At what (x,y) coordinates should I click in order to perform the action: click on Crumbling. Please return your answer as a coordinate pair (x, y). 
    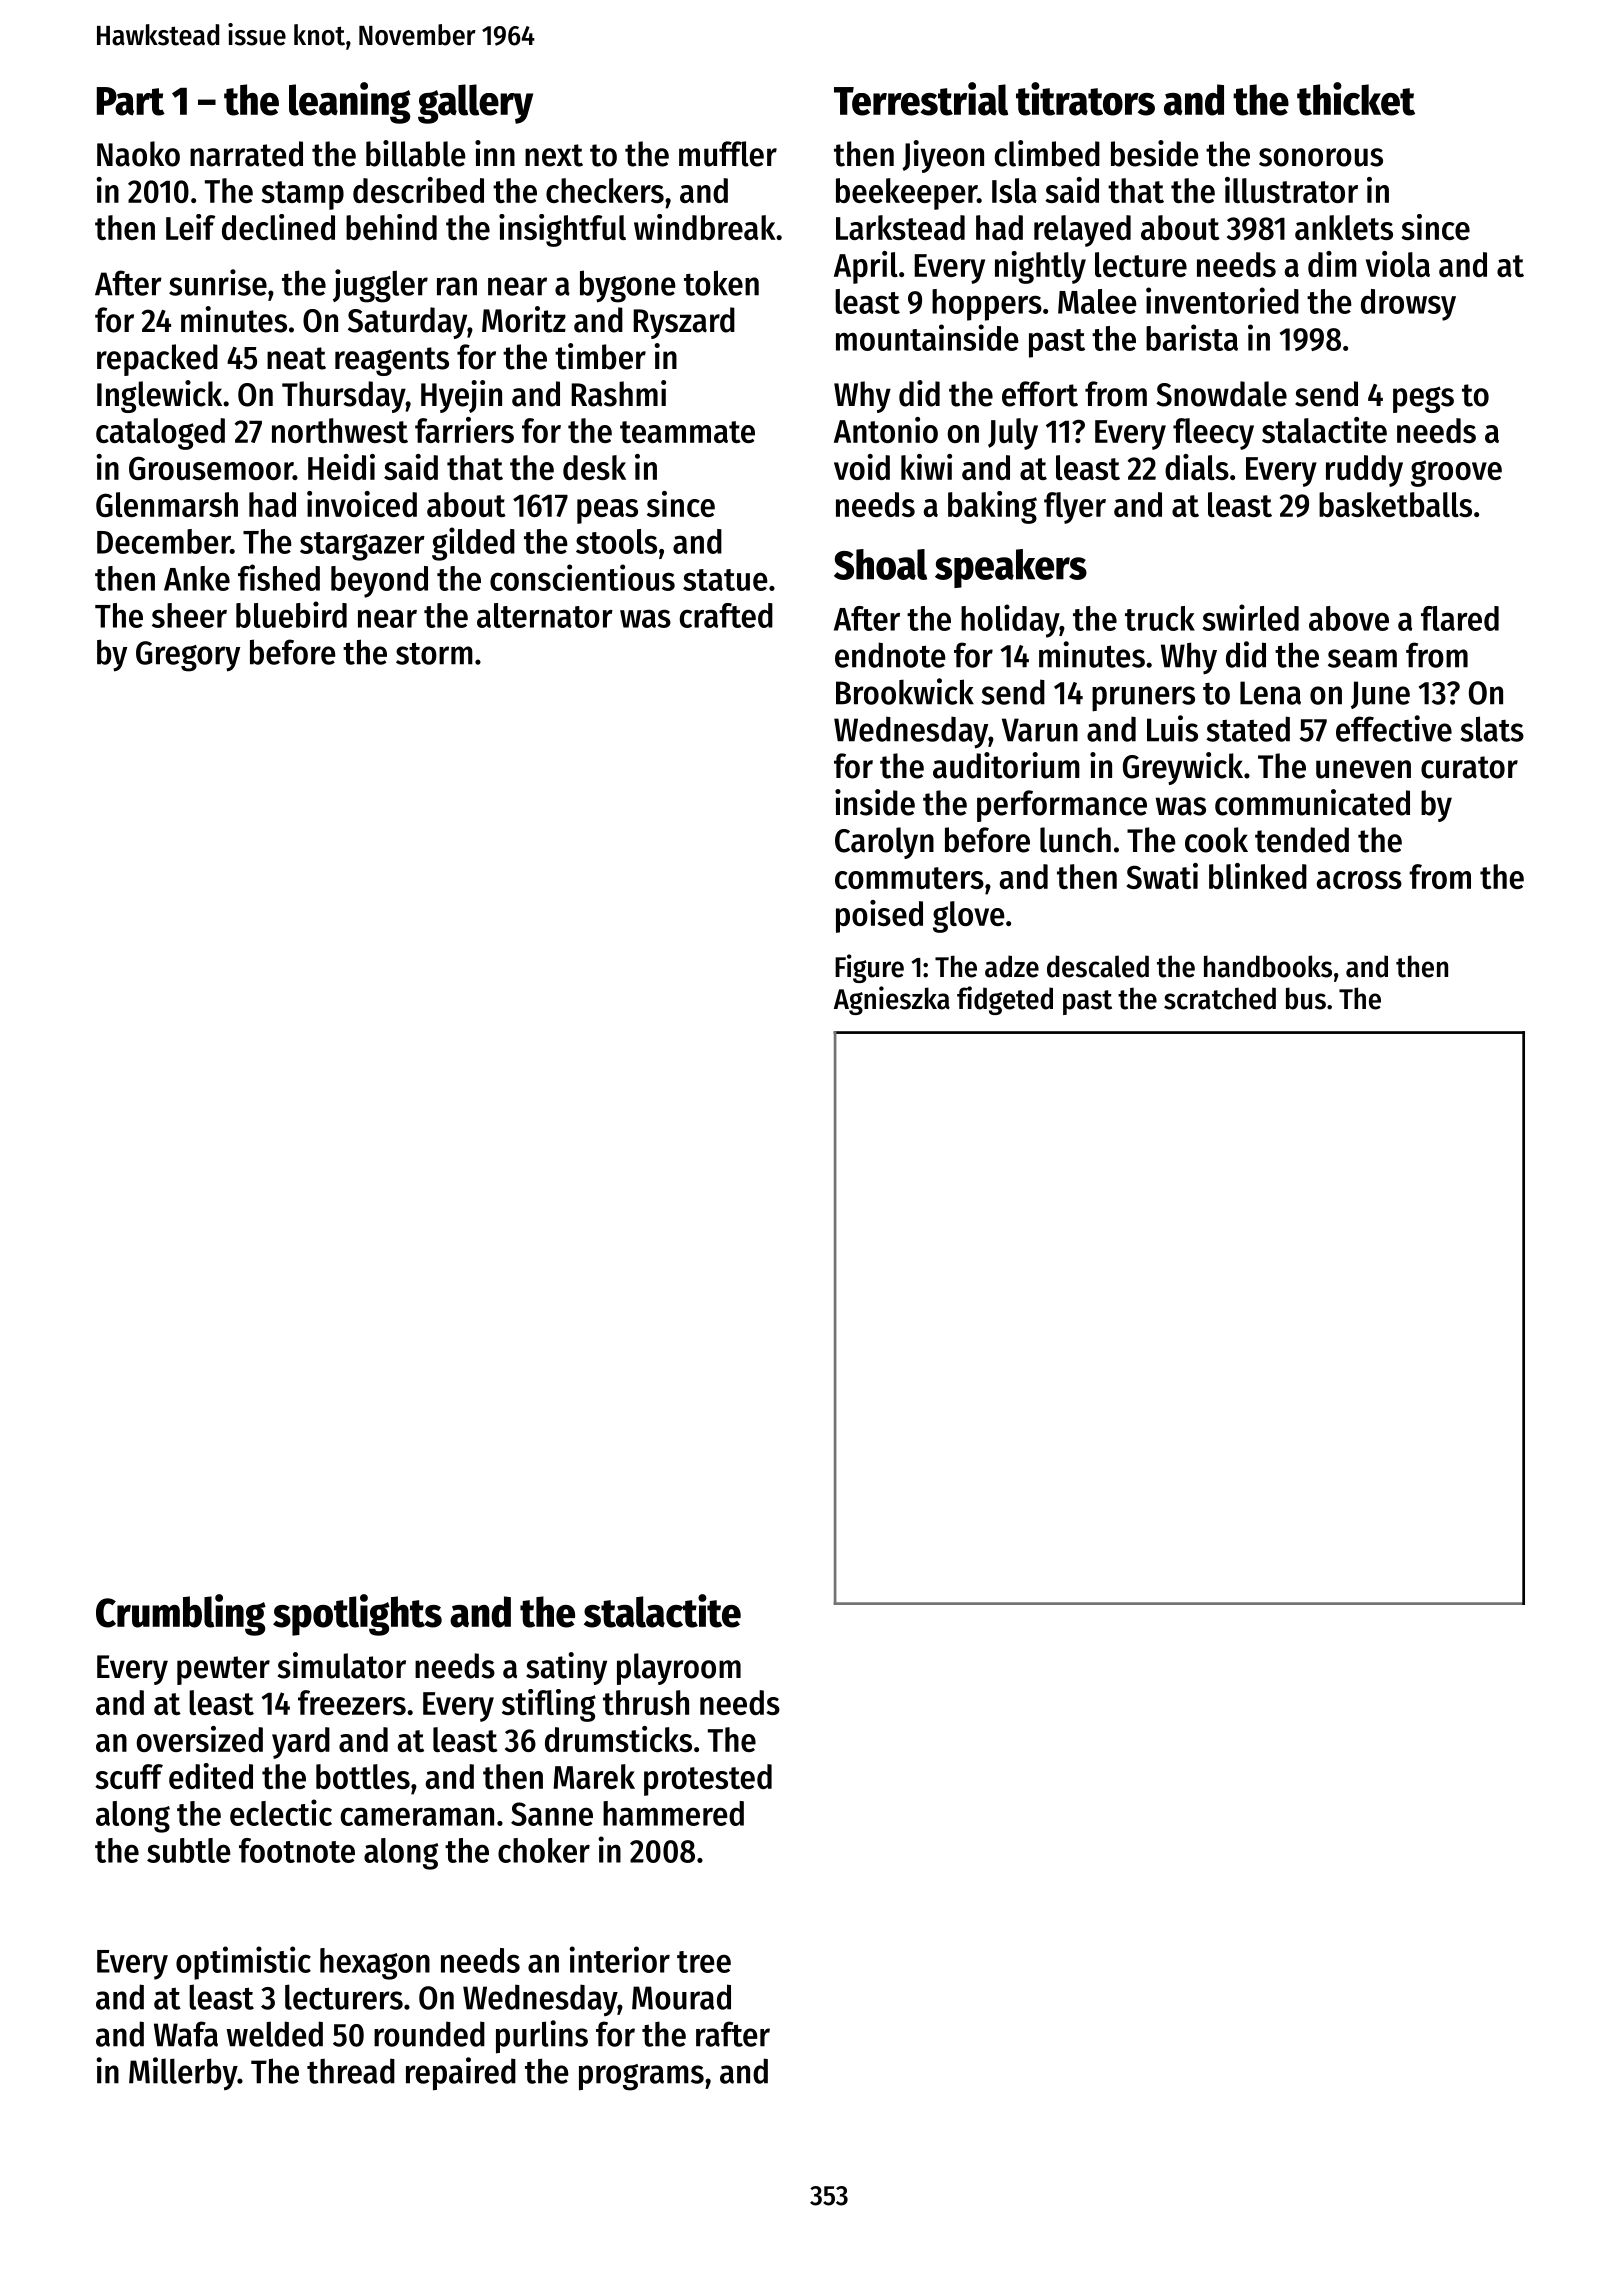
    Looking at the image, I should click on (181, 1615).
